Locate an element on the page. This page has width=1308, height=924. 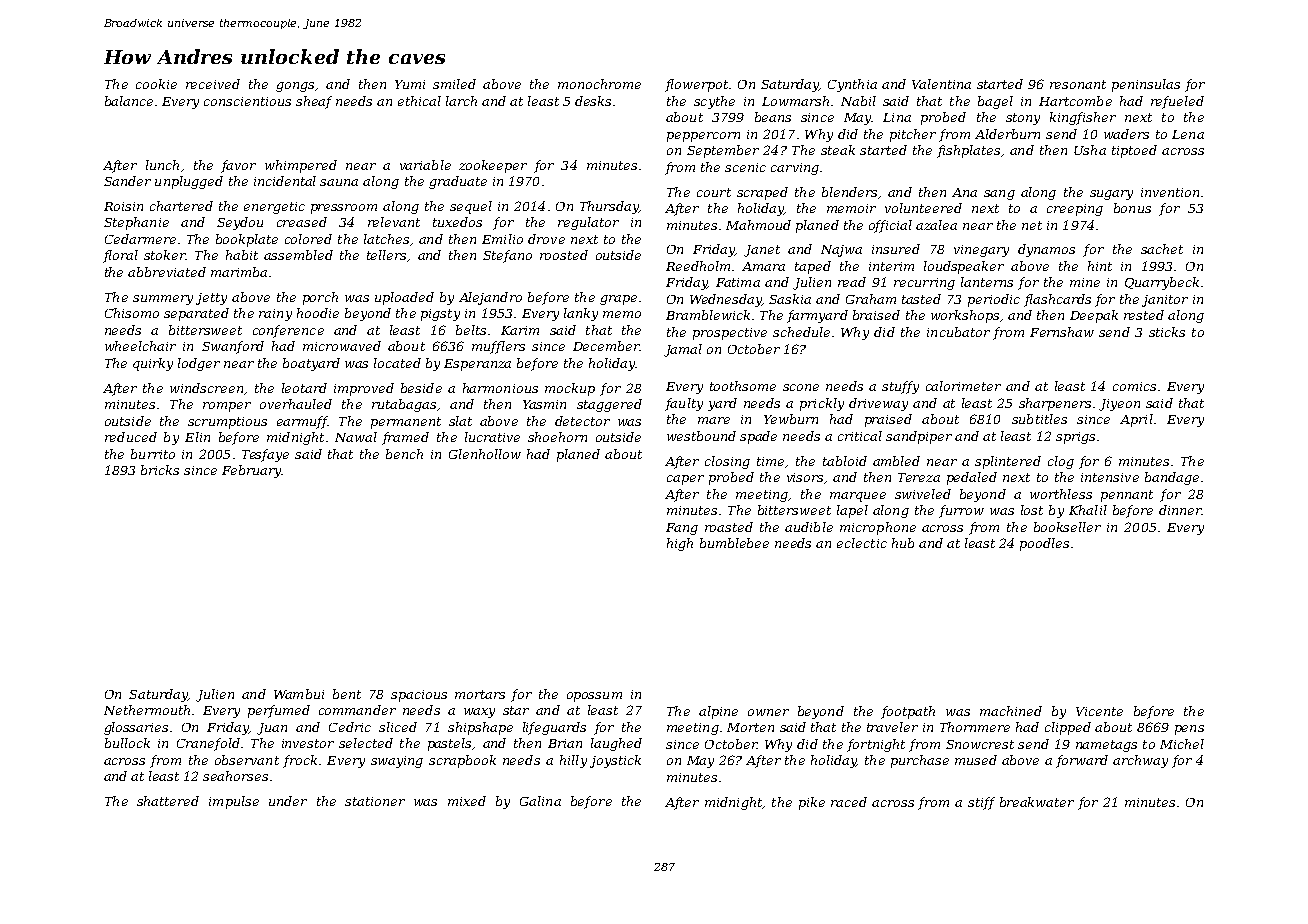
rutabagas is located at coordinates (404, 405).
